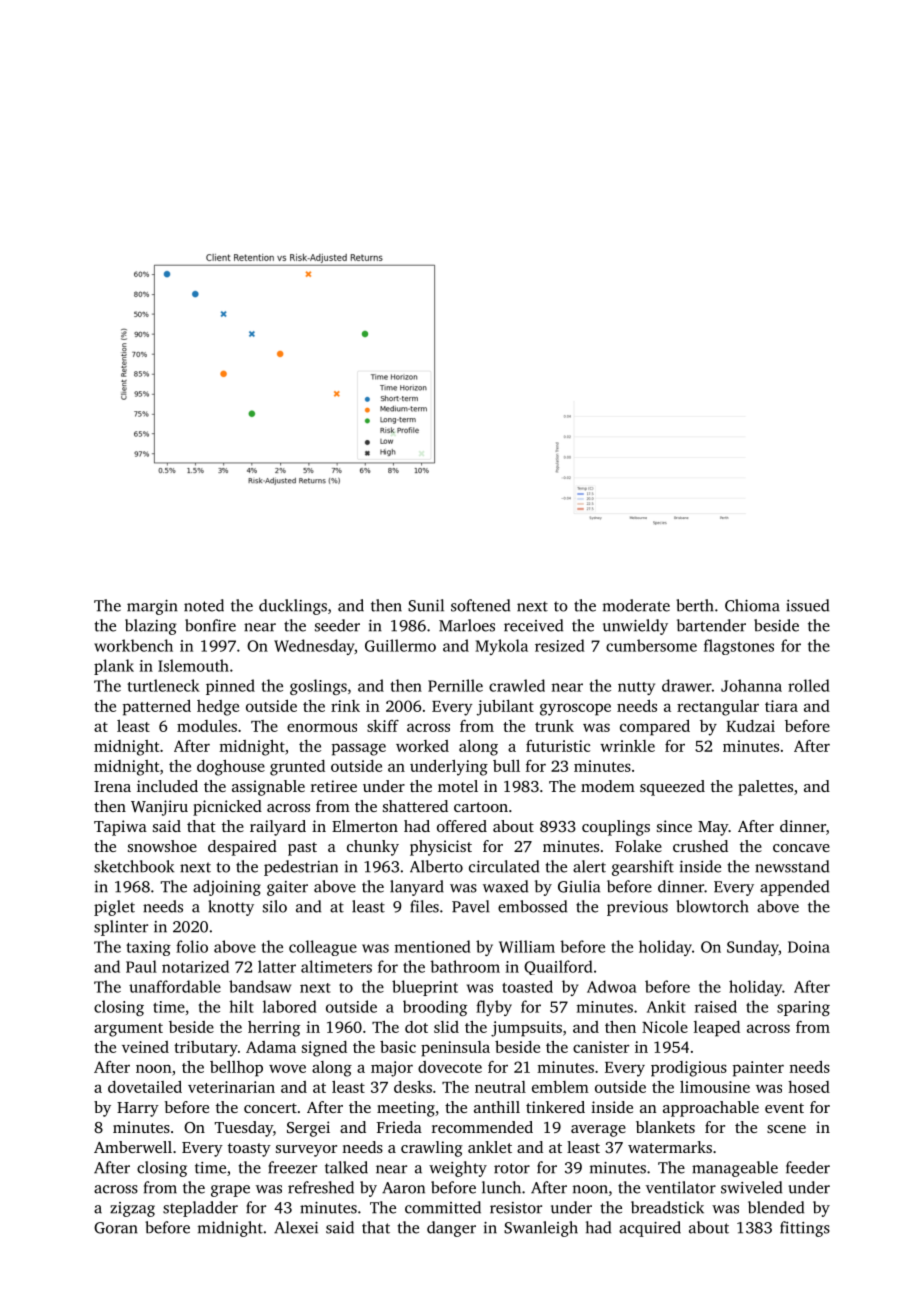 This screenshot has height=1308, width=924. I want to click on embossed, so click(532, 906).
